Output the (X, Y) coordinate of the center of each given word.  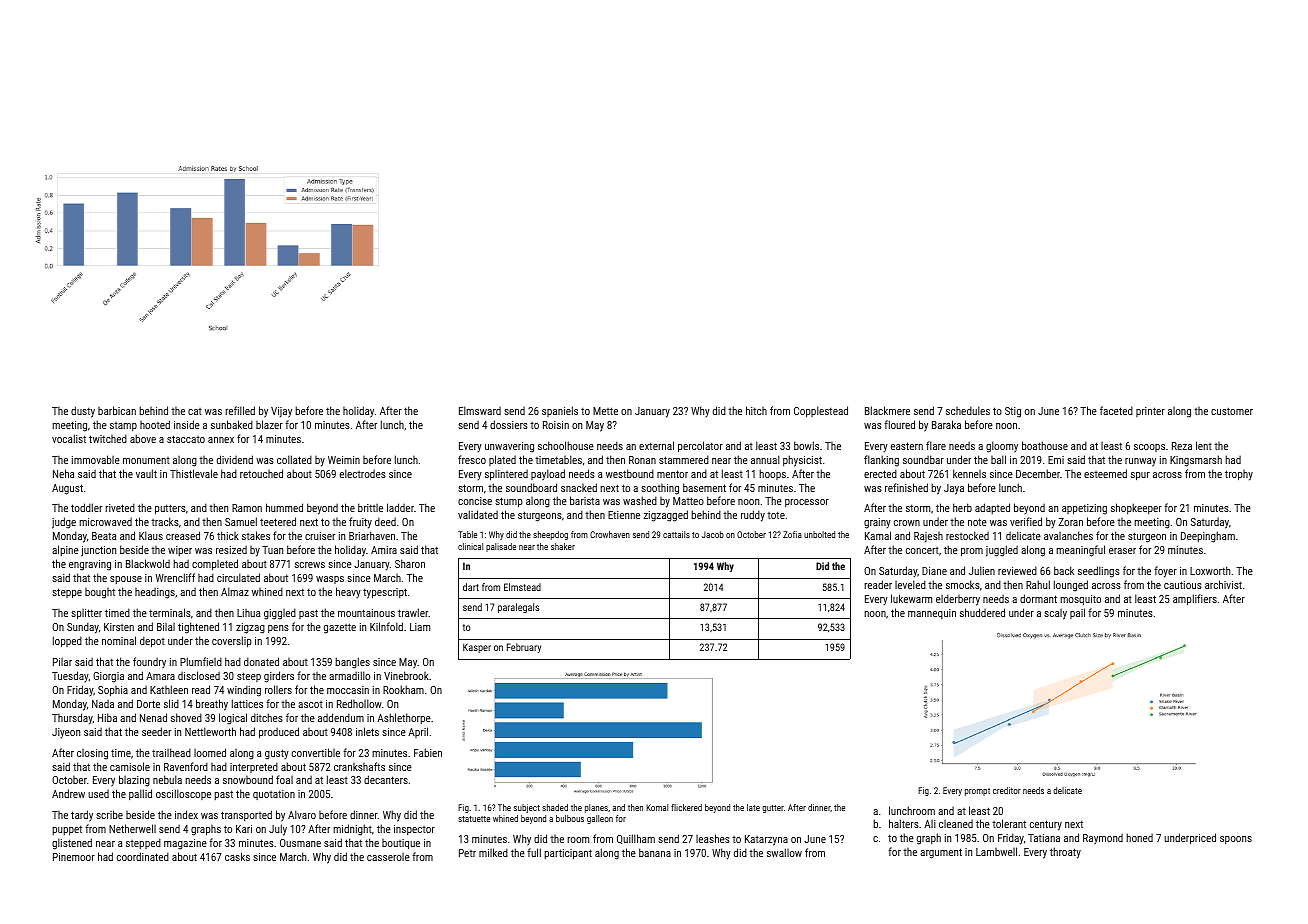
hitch (756, 410)
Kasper (477, 648)
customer (1232, 411)
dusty (83, 412)
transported (246, 815)
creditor (1007, 790)
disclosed (199, 675)
